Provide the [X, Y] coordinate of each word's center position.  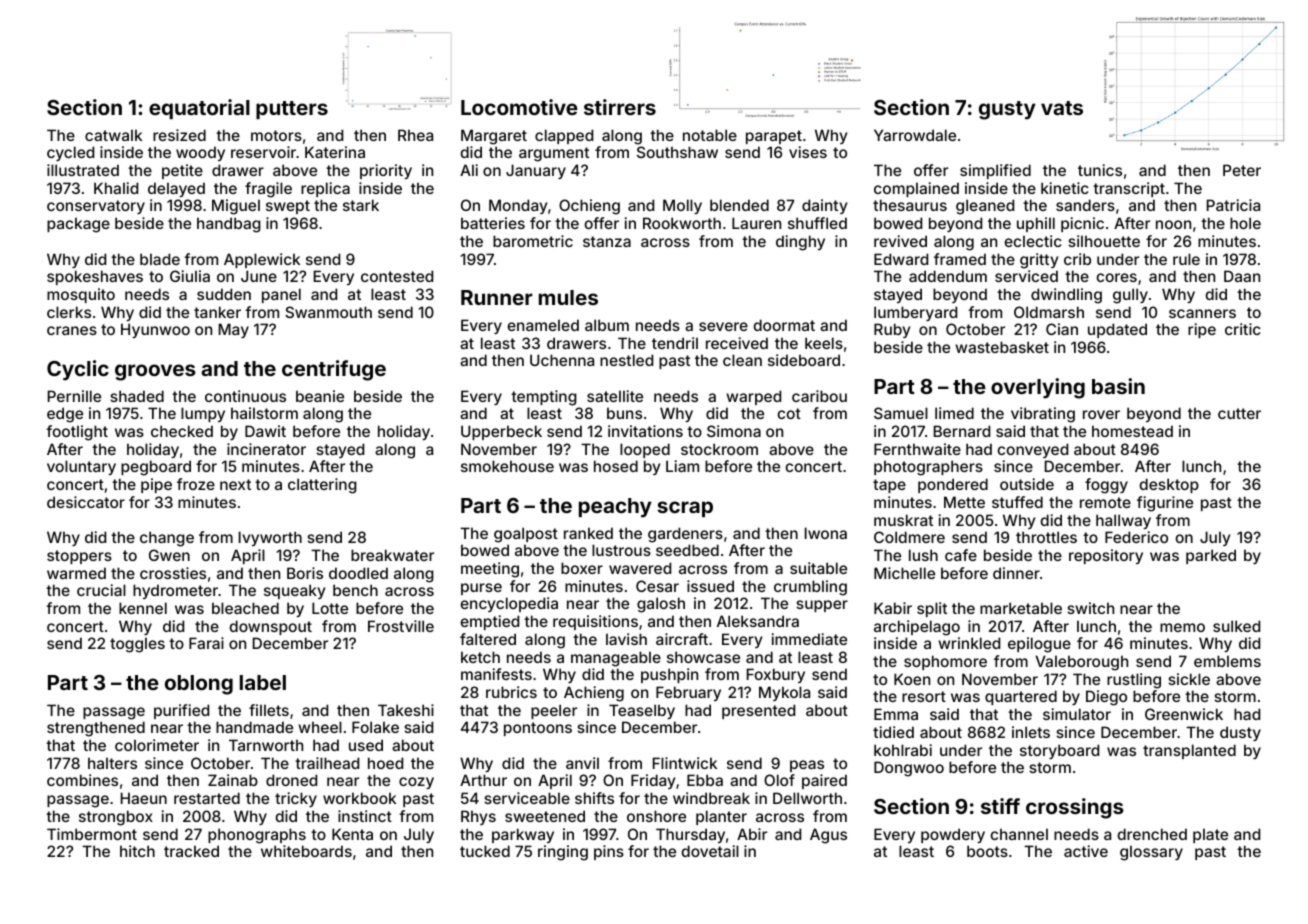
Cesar [657, 586]
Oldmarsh [1049, 312]
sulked [1236, 626]
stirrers [620, 107]
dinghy [800, 243]
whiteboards [306, 851]
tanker [217, 312]
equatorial [199, 109]
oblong [199, 685]
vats [1062, 108]
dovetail [710, 851]
